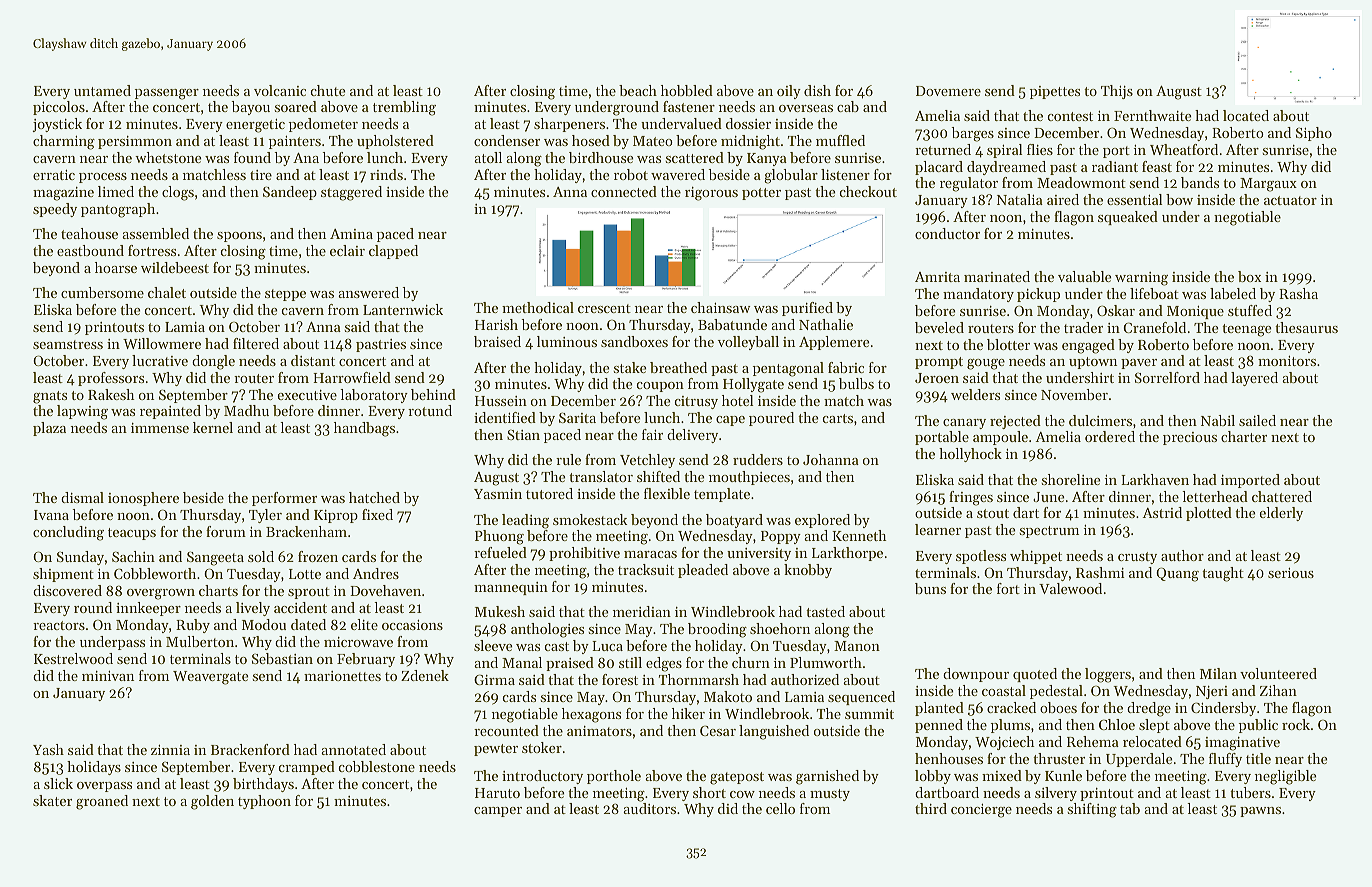 This document has height=887, width=1372. Describe the element at coordinates (108, 676) in the document. I see `minivan` at that location.
